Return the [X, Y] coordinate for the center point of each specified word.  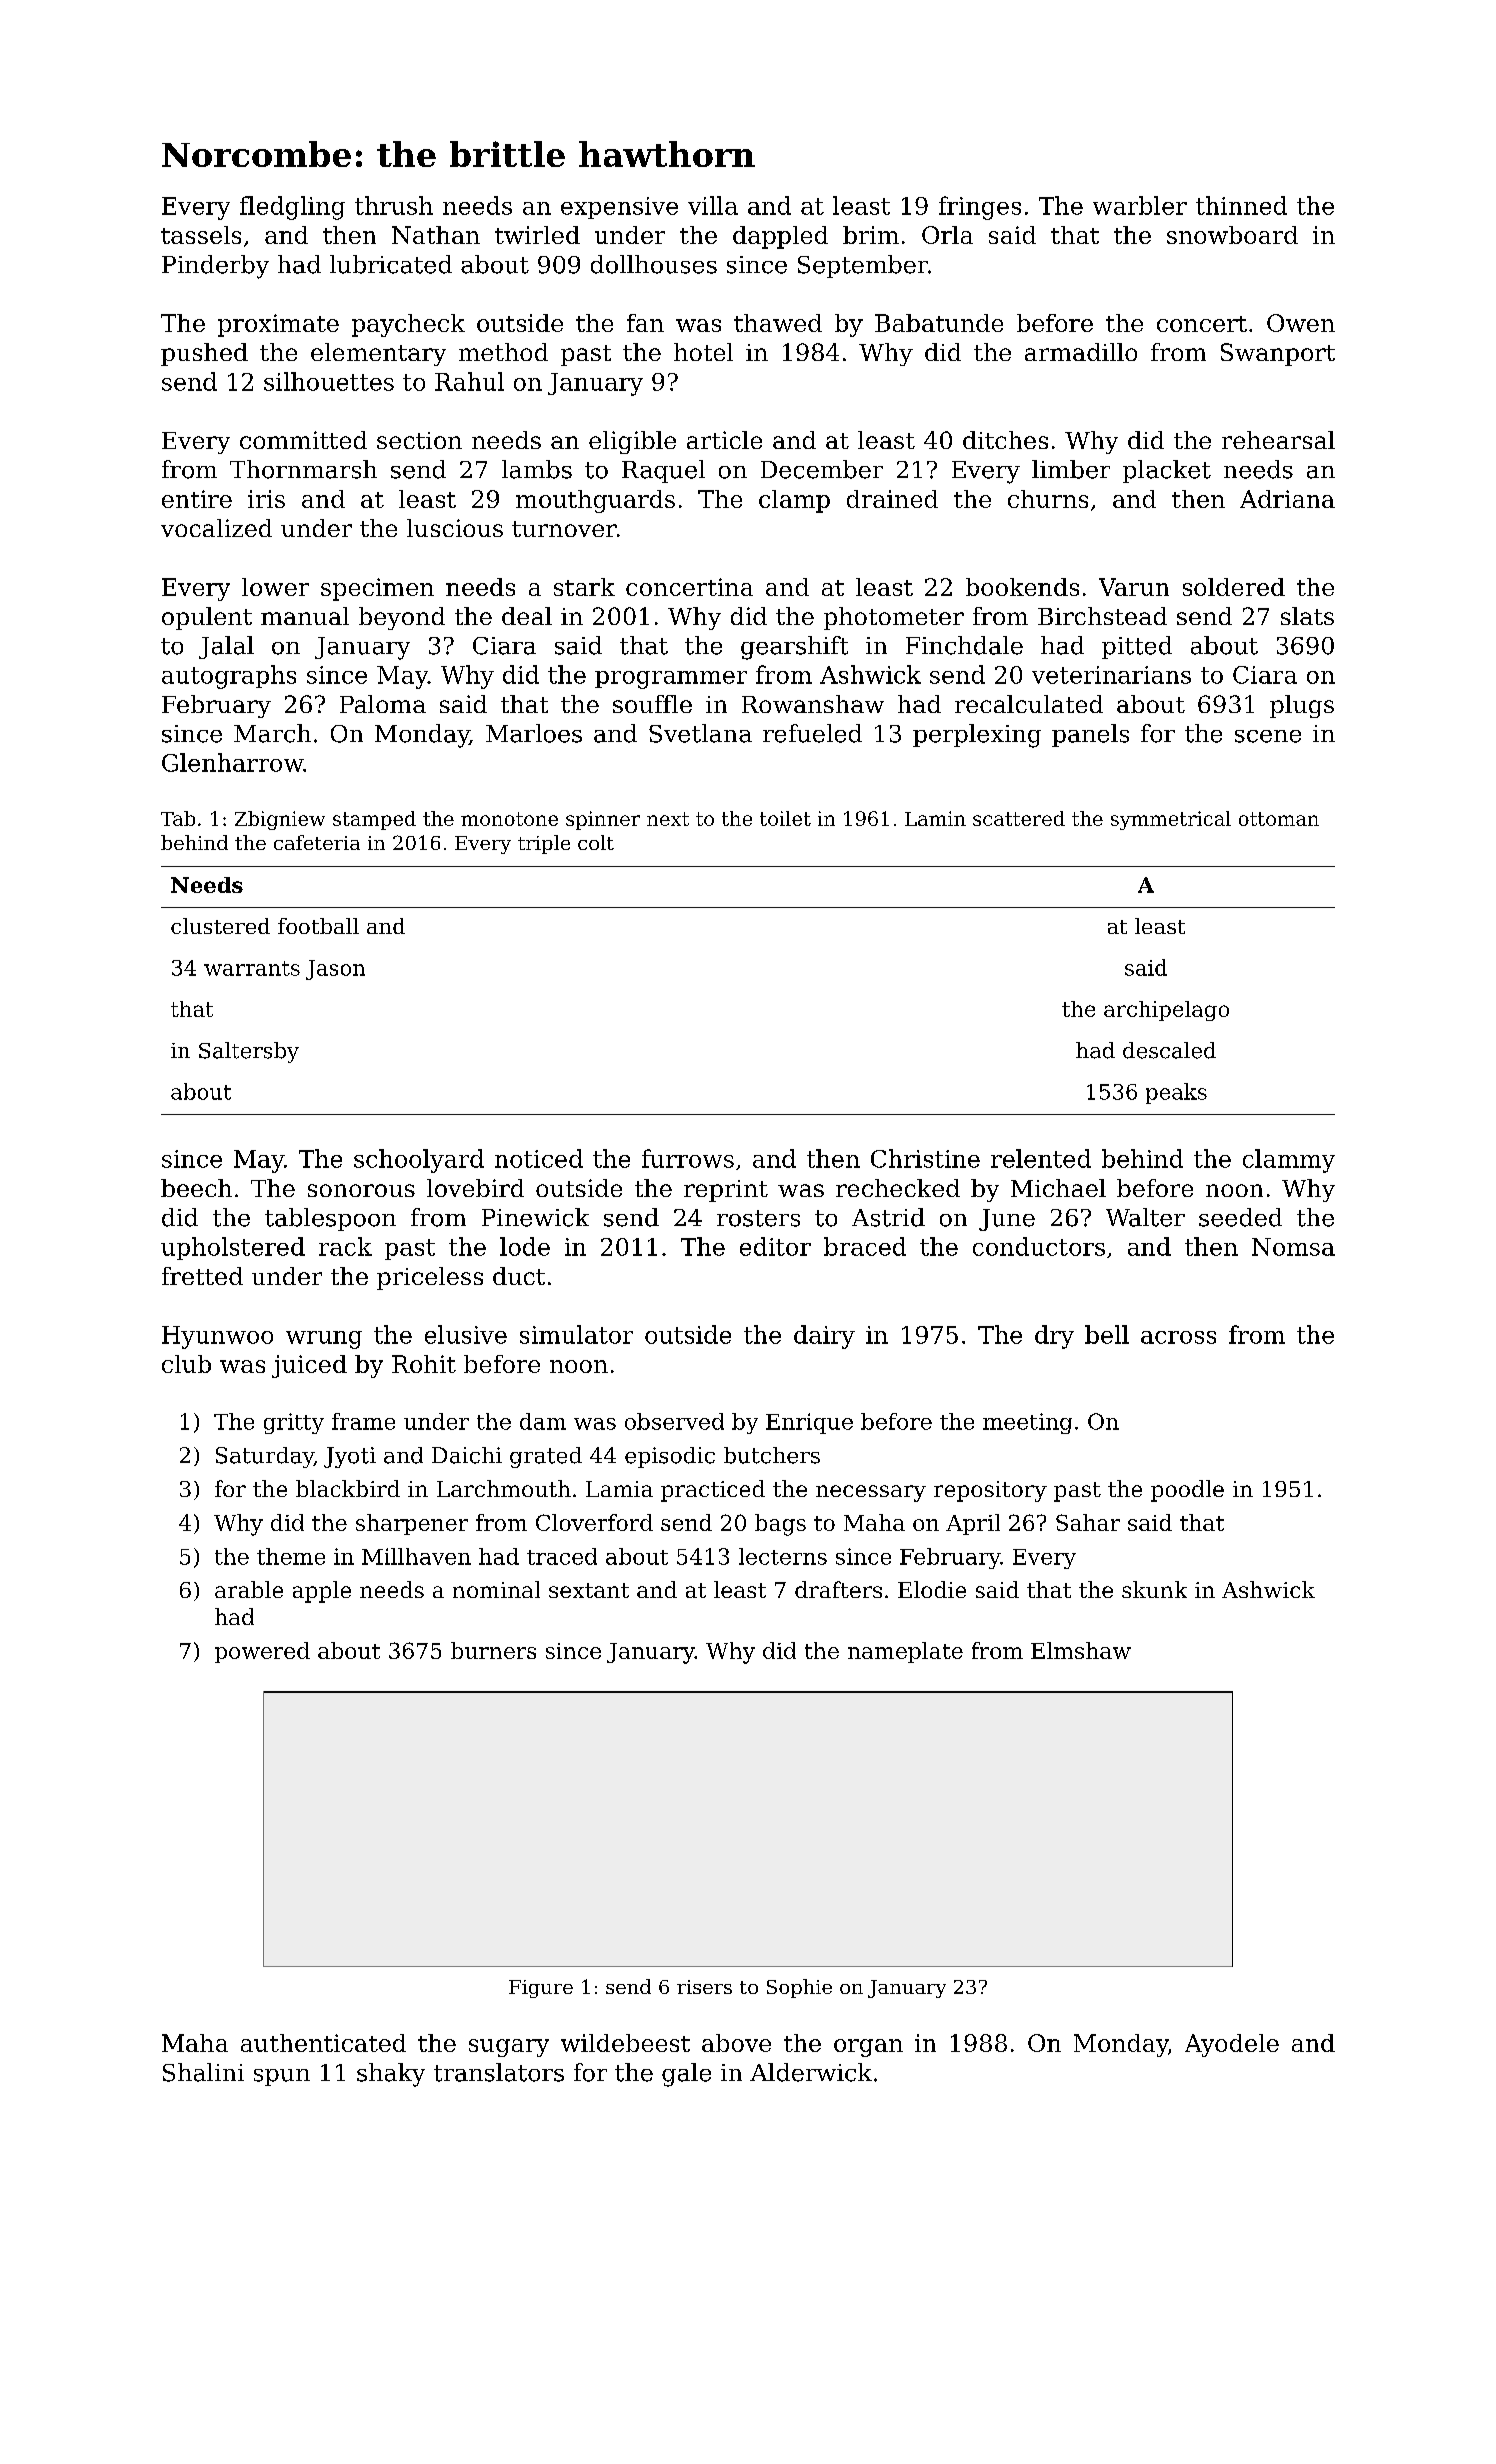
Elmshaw [1081, 1650]
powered [262, 1652]
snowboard [1232, 235]
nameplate [905, 1652]
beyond [402, 618]
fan [645, 323]
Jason [335, 970]
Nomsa [1293, 1247]
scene [1268, 736]
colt [596, 842]
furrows [688, 1158]
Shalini [203, 2072]
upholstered [233, 1248]
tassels [201, 235]
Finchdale [964, 645]
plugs [1302, 706]
